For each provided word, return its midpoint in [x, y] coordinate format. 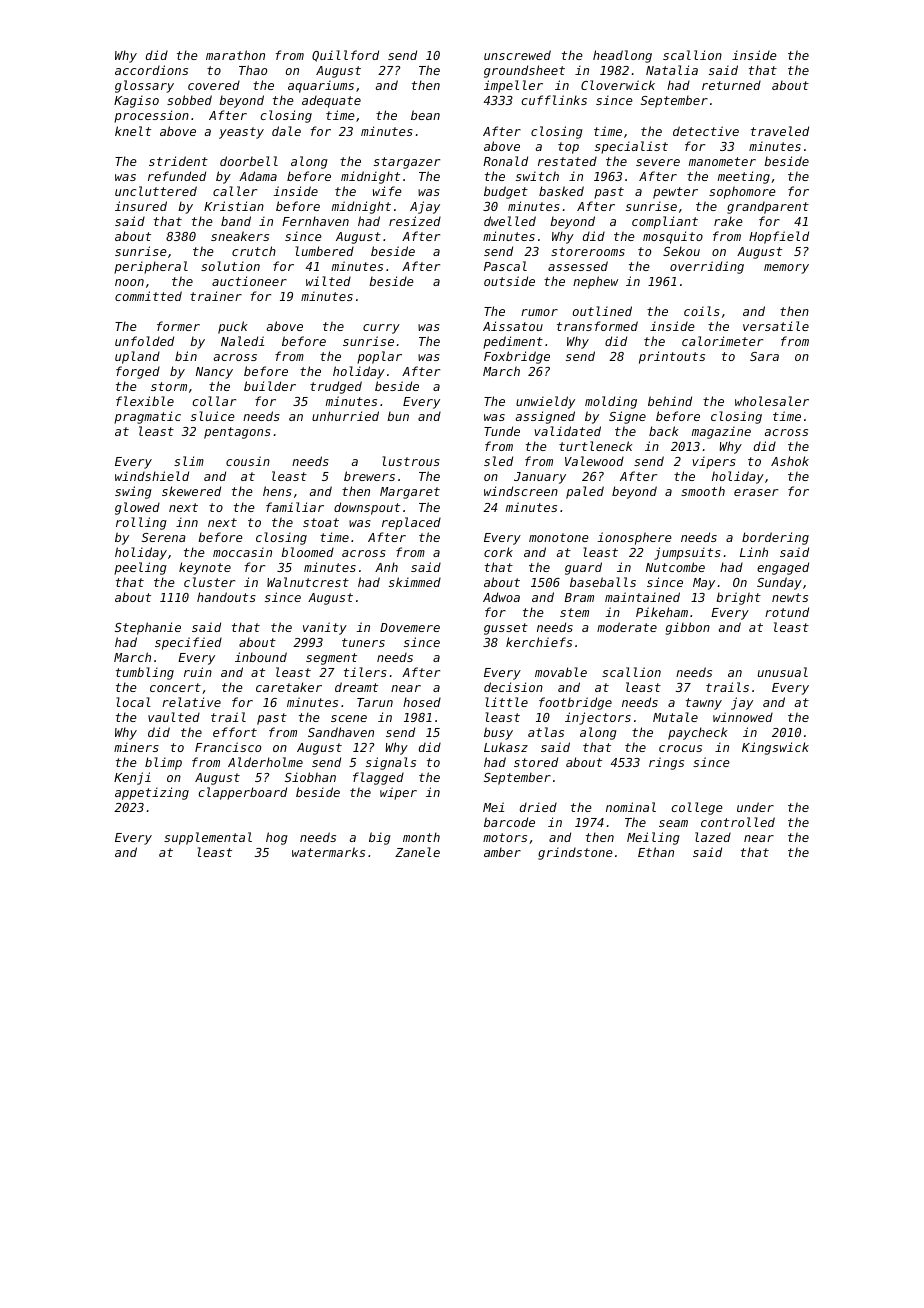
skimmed [415, 582]
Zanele [417, 852]
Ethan [656, 852]
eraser [756, 492]
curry [381, 329]
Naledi [242, 341]
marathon [235, 55]
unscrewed [517, 55]
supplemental [208, 838]
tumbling [145, 673]
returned [731, 85]
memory [786, 269]
